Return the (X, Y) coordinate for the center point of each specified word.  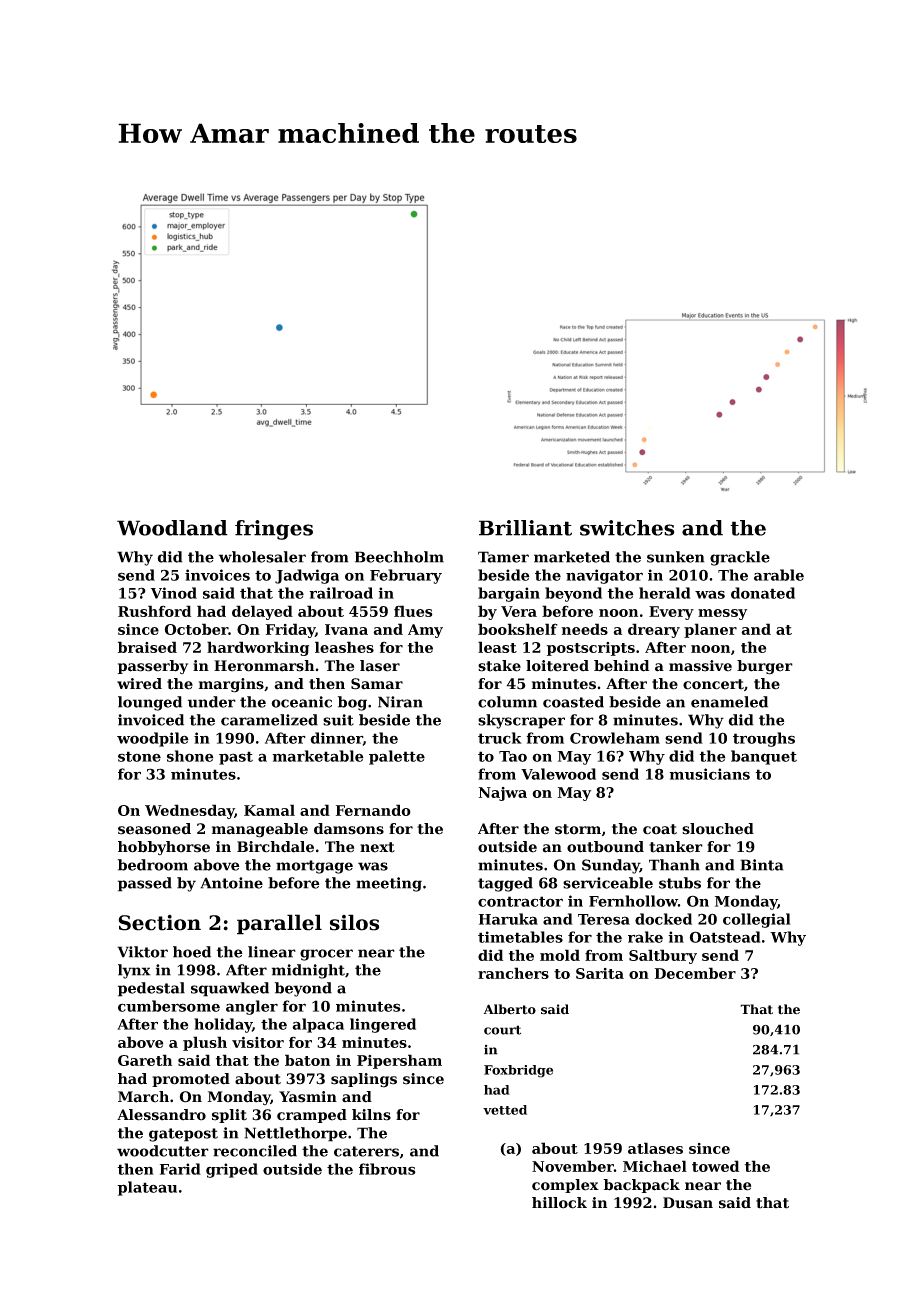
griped (232, 1170)
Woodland (172, 528)
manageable (260, 830)
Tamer (503, 557)
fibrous (387, 1169)
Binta (762, 865)
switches (627, 528)
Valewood (558, 774)
